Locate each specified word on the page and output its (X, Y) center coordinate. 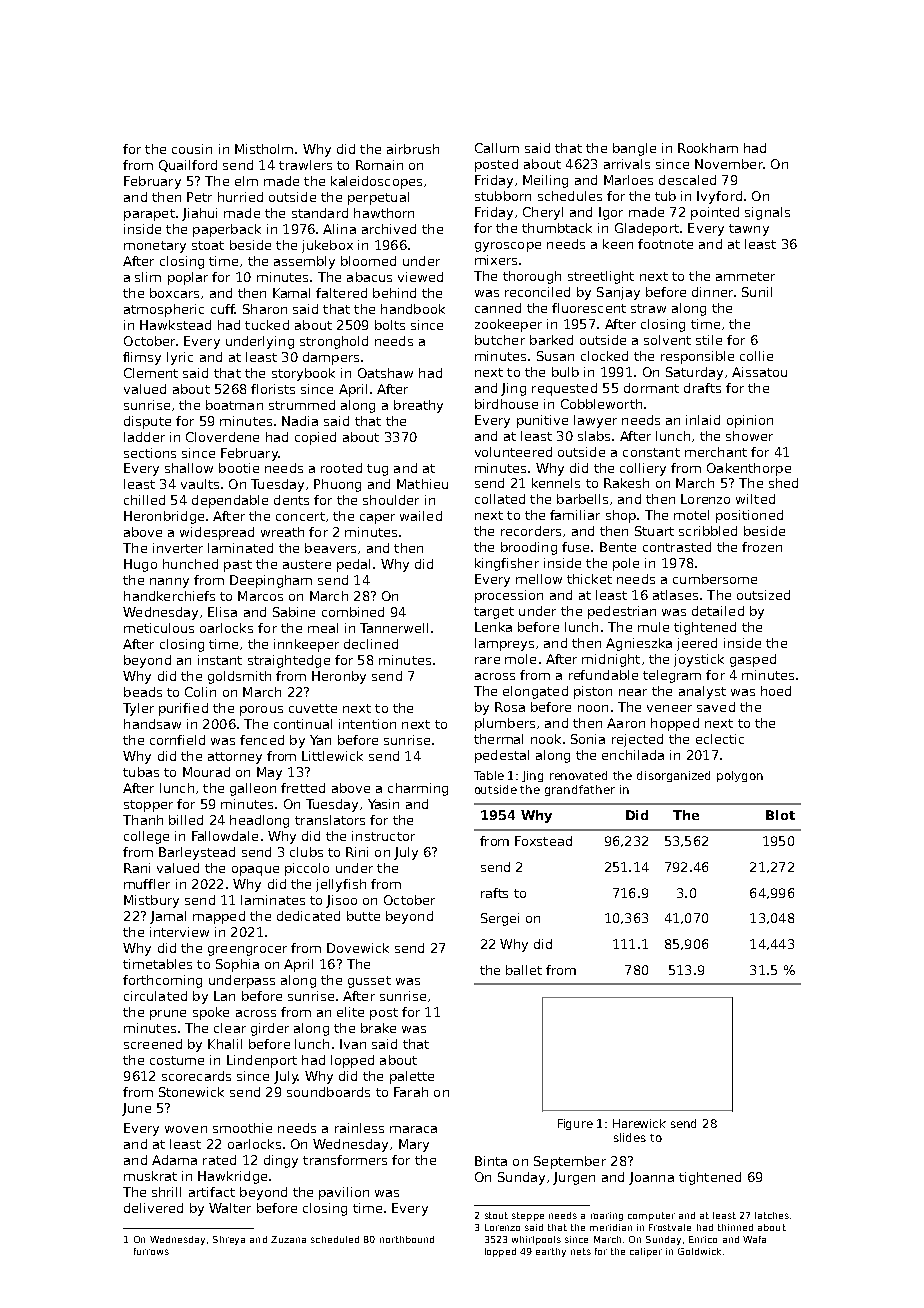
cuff (223, 309)
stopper (148, 806)
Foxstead (543, 841)
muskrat (150, 1176)
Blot (780, 815)
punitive (542, 421)
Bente (618, 547)
